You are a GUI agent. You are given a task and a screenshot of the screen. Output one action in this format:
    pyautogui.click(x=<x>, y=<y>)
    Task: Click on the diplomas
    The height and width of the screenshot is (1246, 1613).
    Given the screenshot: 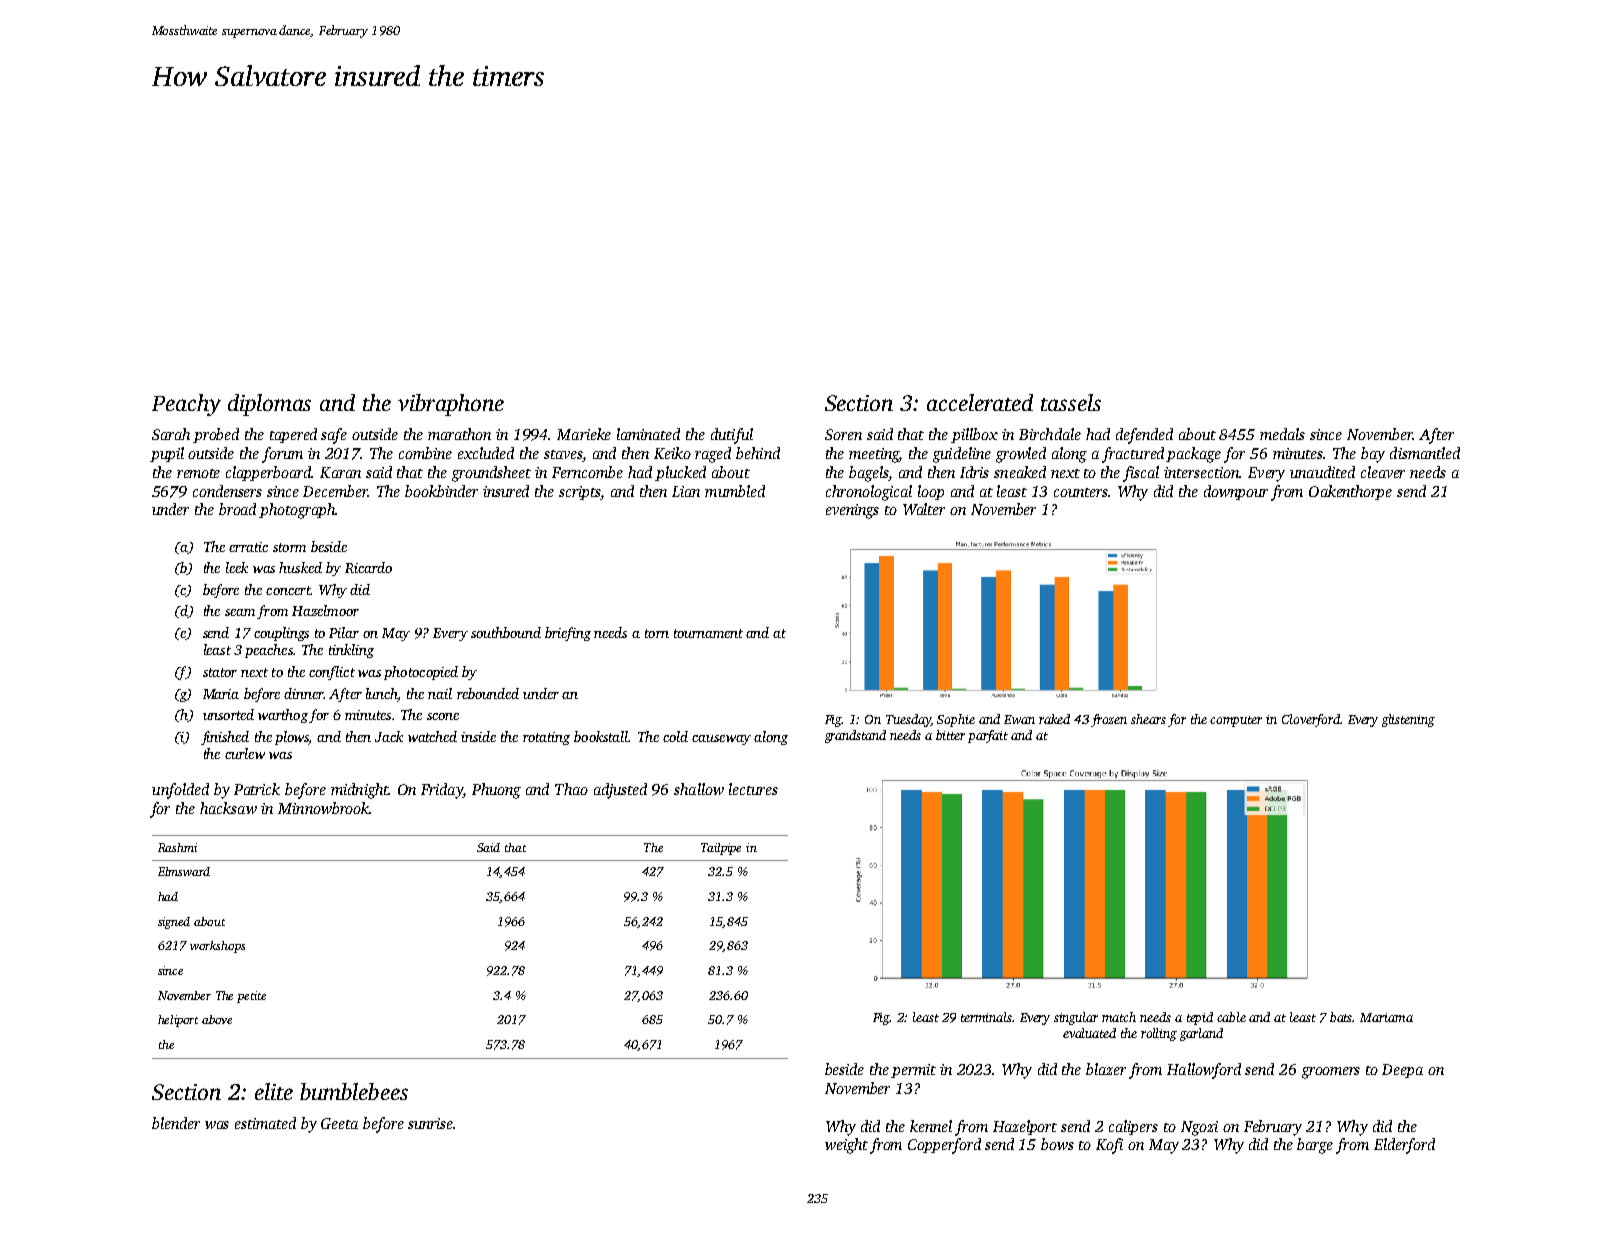 What is the action you would take?
    pyautogui.click(x=269, y=405)
